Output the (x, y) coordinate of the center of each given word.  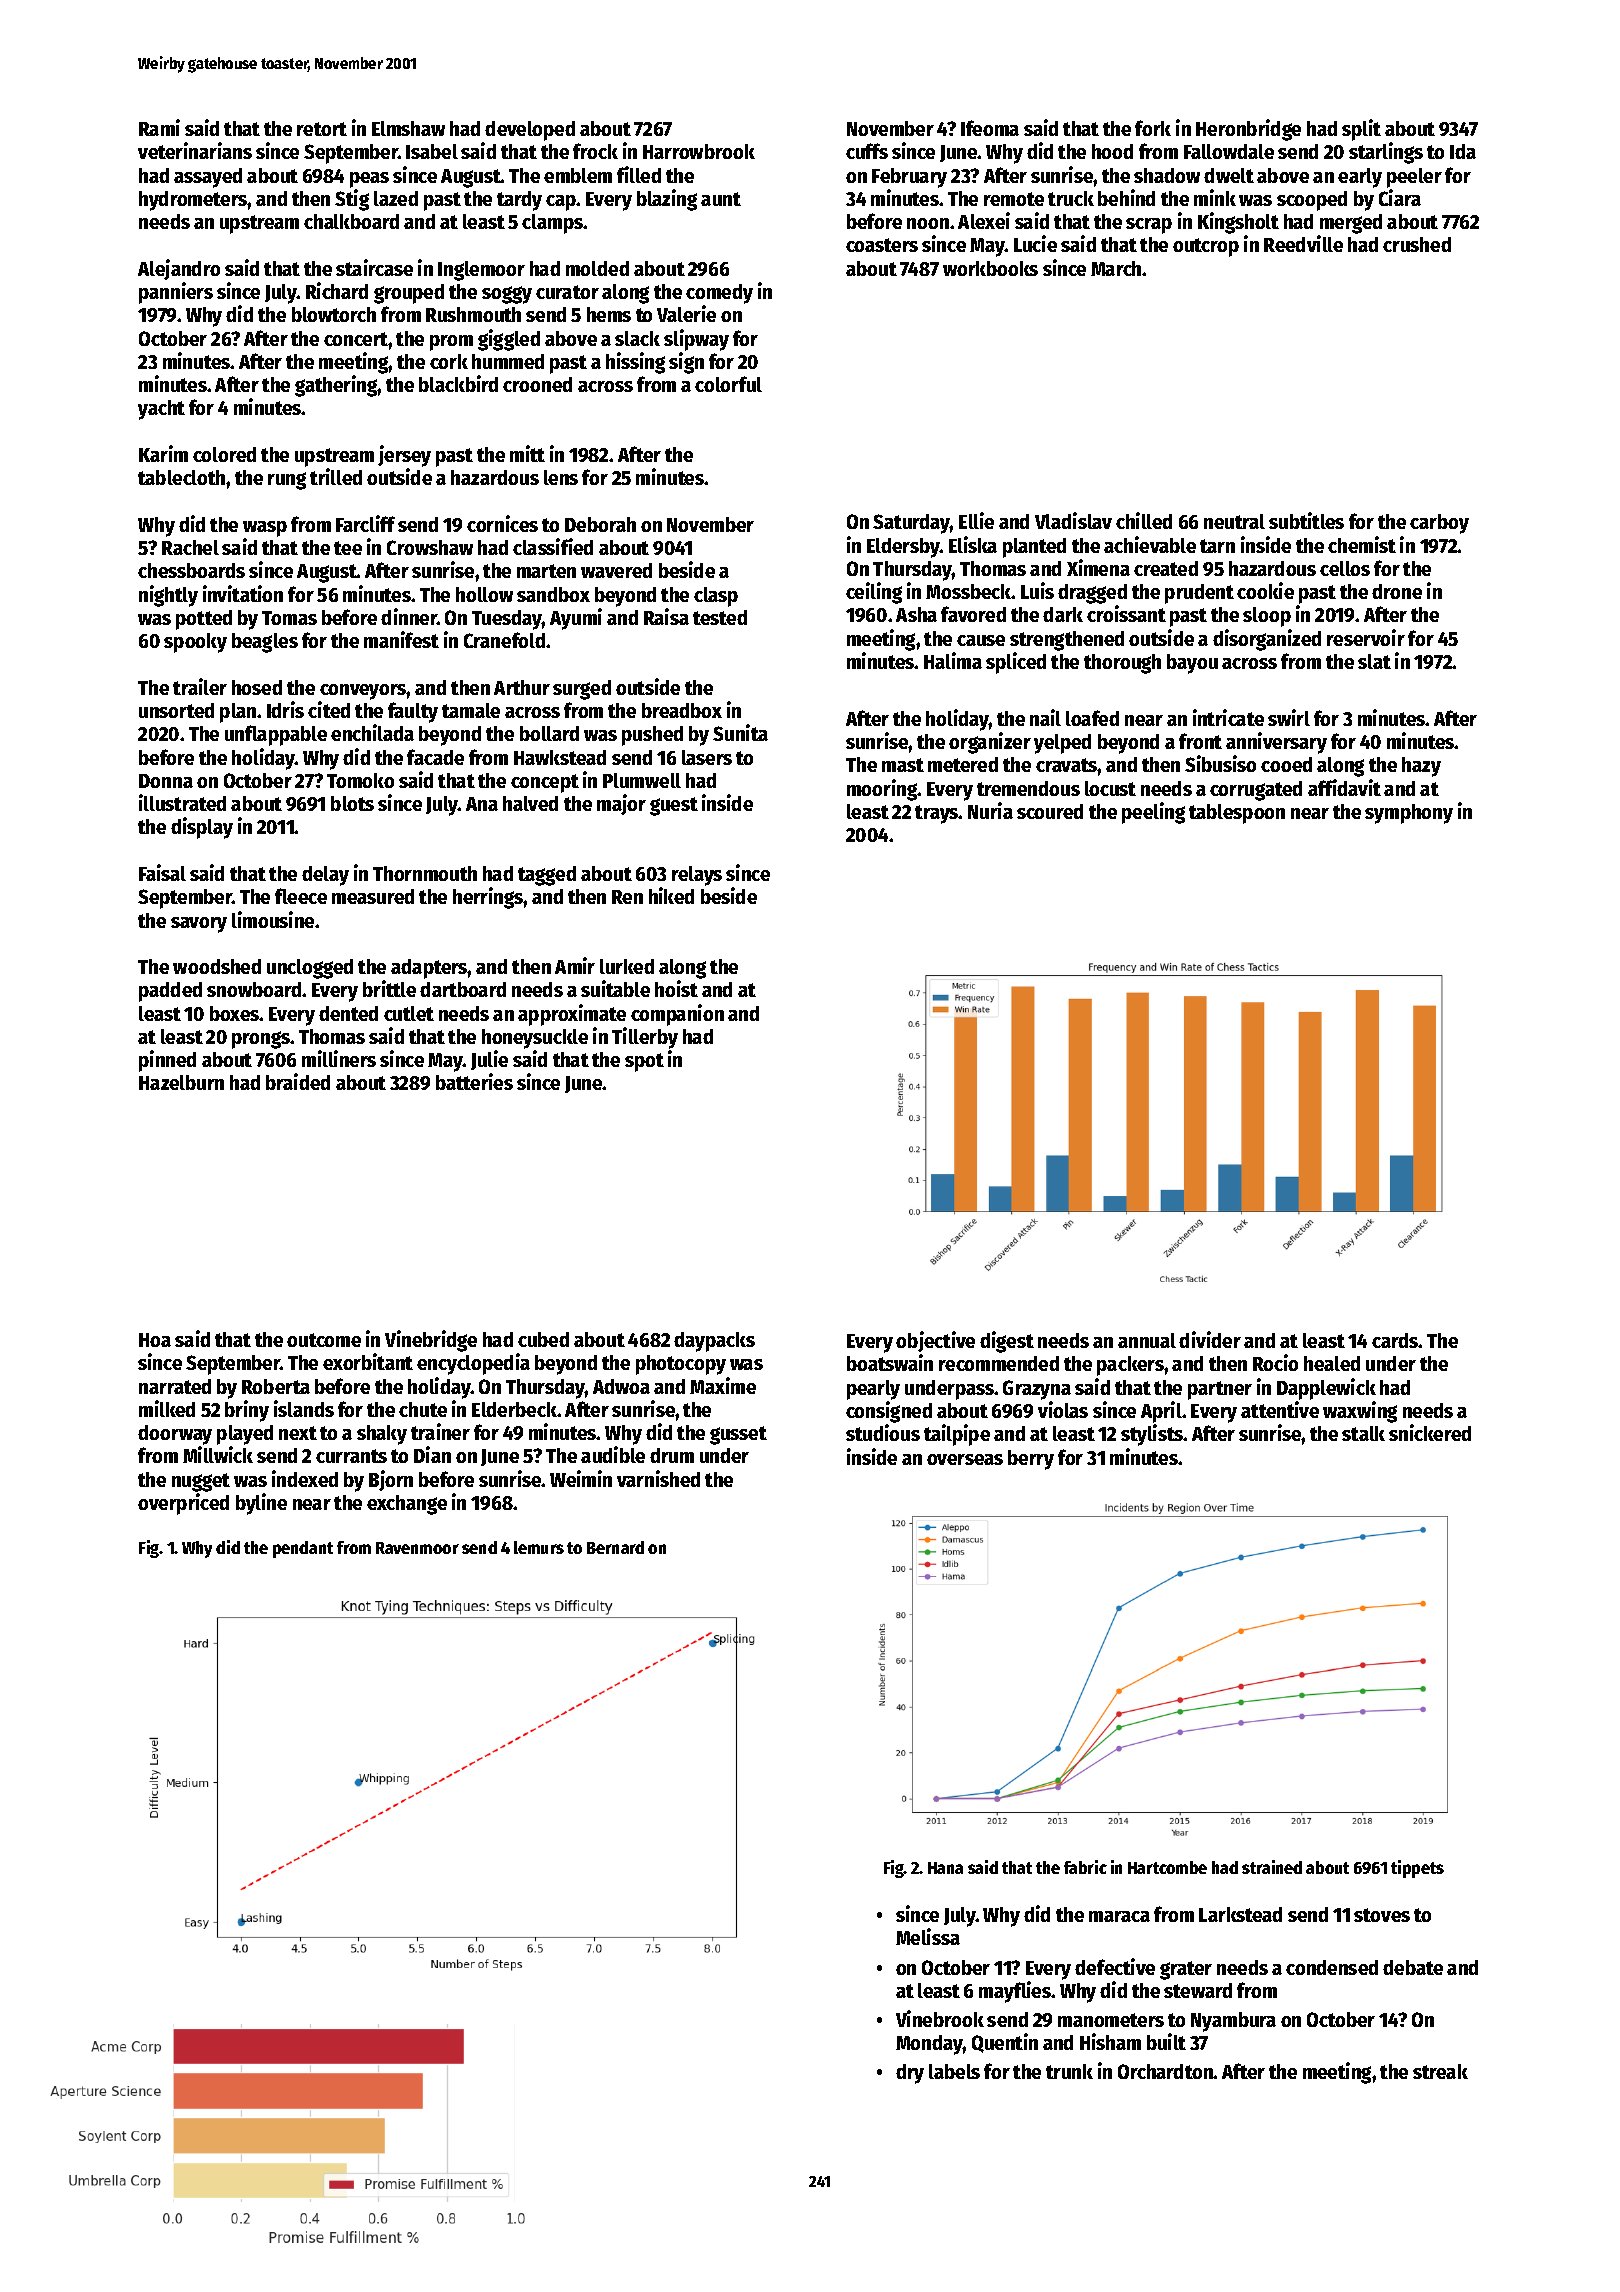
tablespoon (1237, 814)
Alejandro (179, 269)
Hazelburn (181, 1082)
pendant (303, 1549)
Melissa (928, 1936)
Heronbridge (1248, 130)
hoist (676, 988)
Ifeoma (990, 128)
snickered (1430, 1432)
